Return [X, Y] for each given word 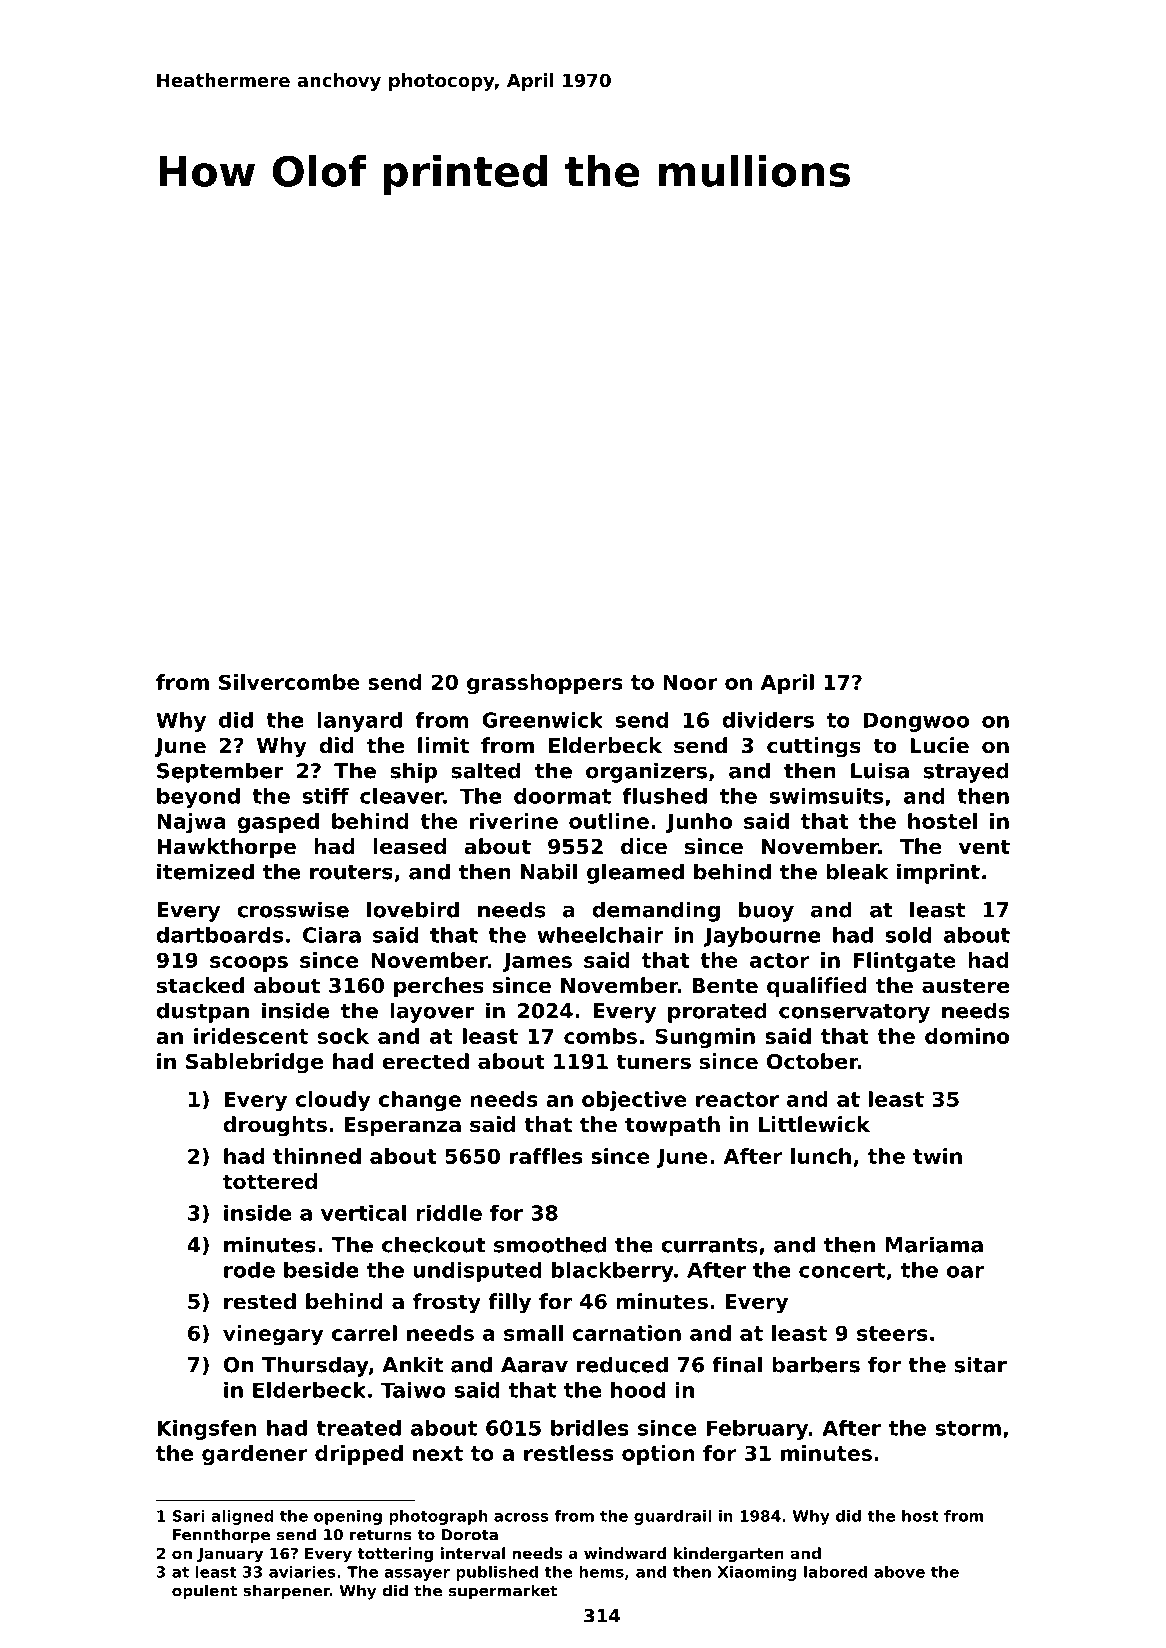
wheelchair [600, 935]
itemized [205, 871]
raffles [546, 1156]
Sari [189, 1516]
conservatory [854, 1013]
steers [892, 1333]
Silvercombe [289, 682]
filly [509, 1303]
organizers [646, 772]
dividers [768, 720]
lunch [821, 1156]
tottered [270, 1181]
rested [260, 1301]
